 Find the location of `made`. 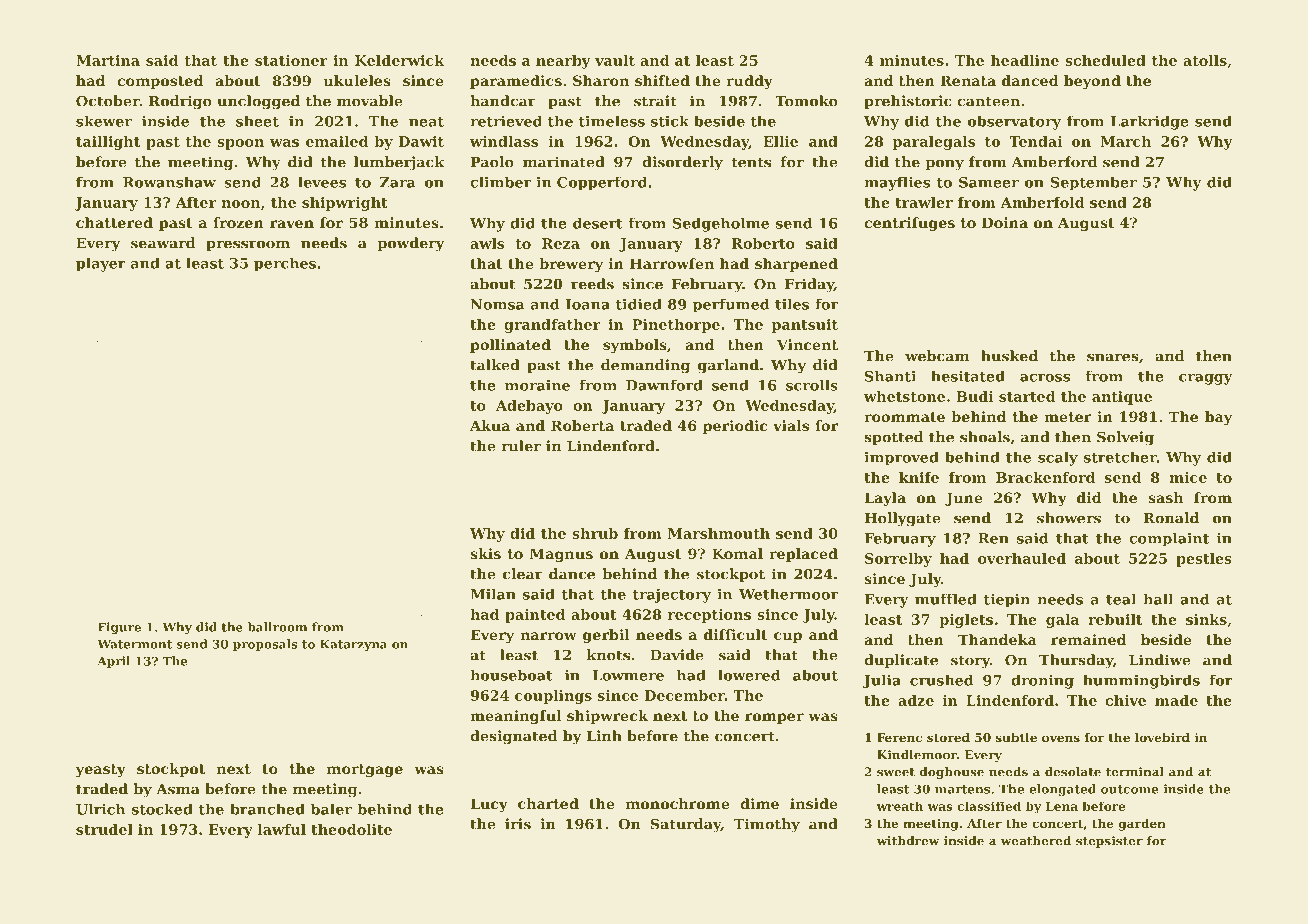

made is located at coordinates (1176, 700).
